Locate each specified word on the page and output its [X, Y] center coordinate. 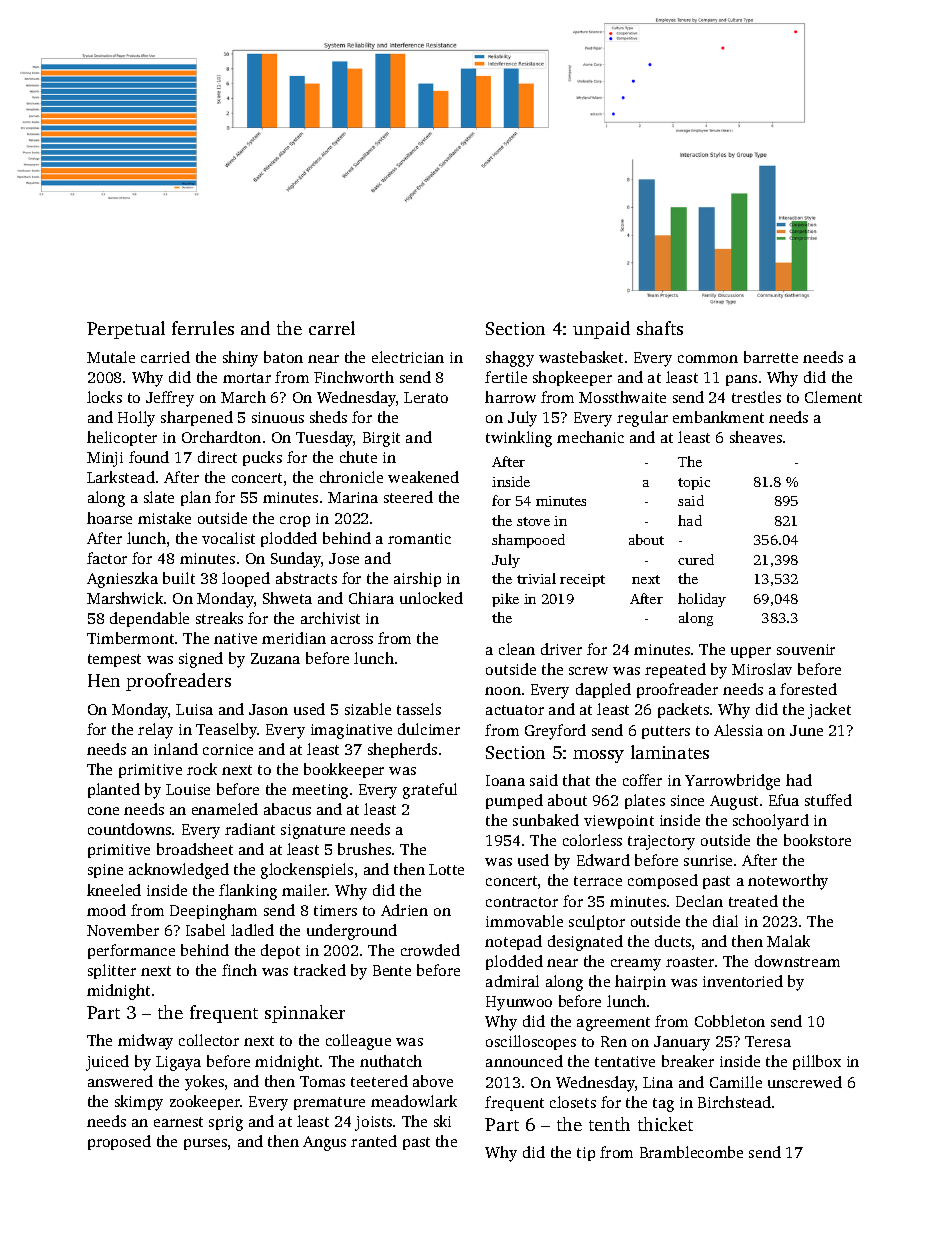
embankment [718, 417]
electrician [408, 357]
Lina [658, 1082]
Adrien [404, 910]
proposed [119, 1142]
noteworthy [788, 882]
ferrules [203, 328]
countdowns [129, 829]
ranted [374, 1141]
